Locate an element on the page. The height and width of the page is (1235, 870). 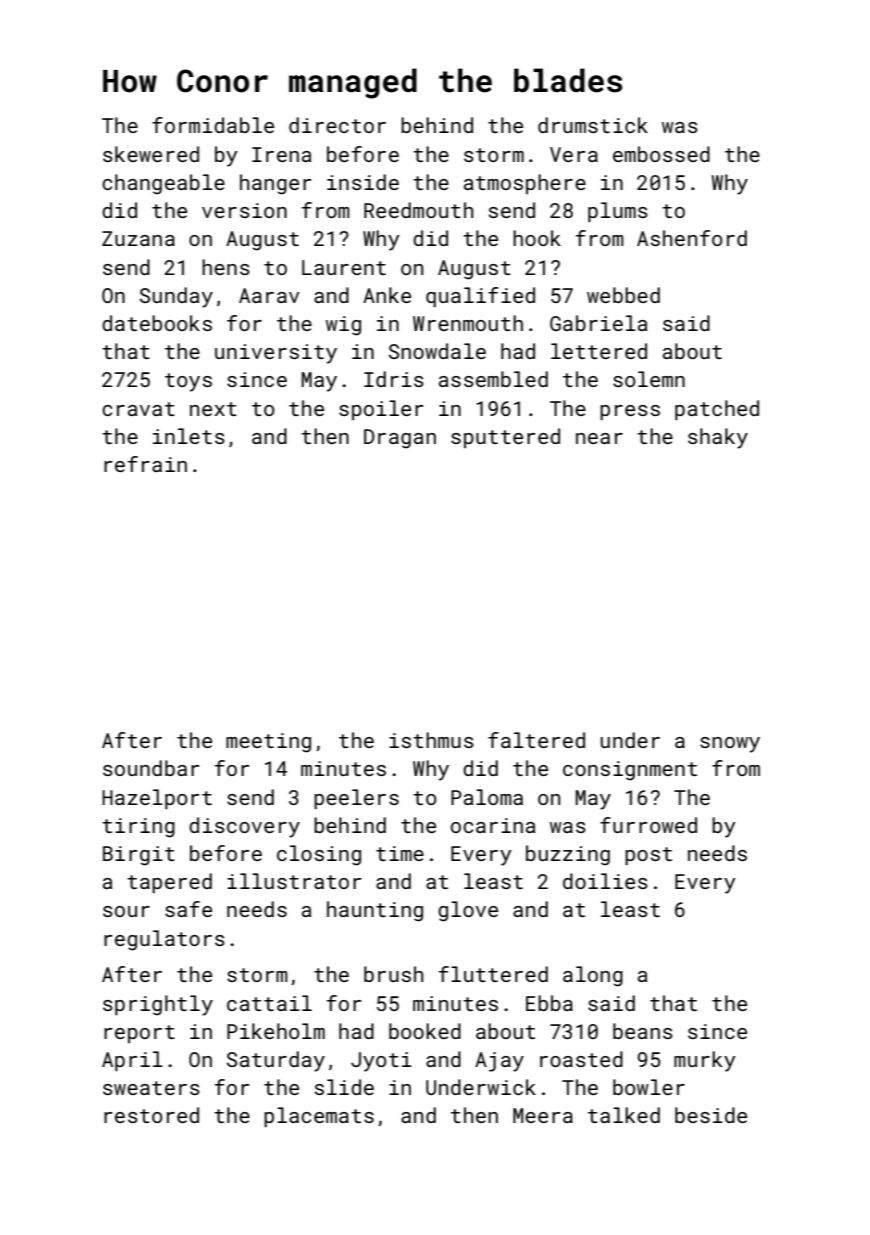
meeting is located at coordinates (268, 743).
